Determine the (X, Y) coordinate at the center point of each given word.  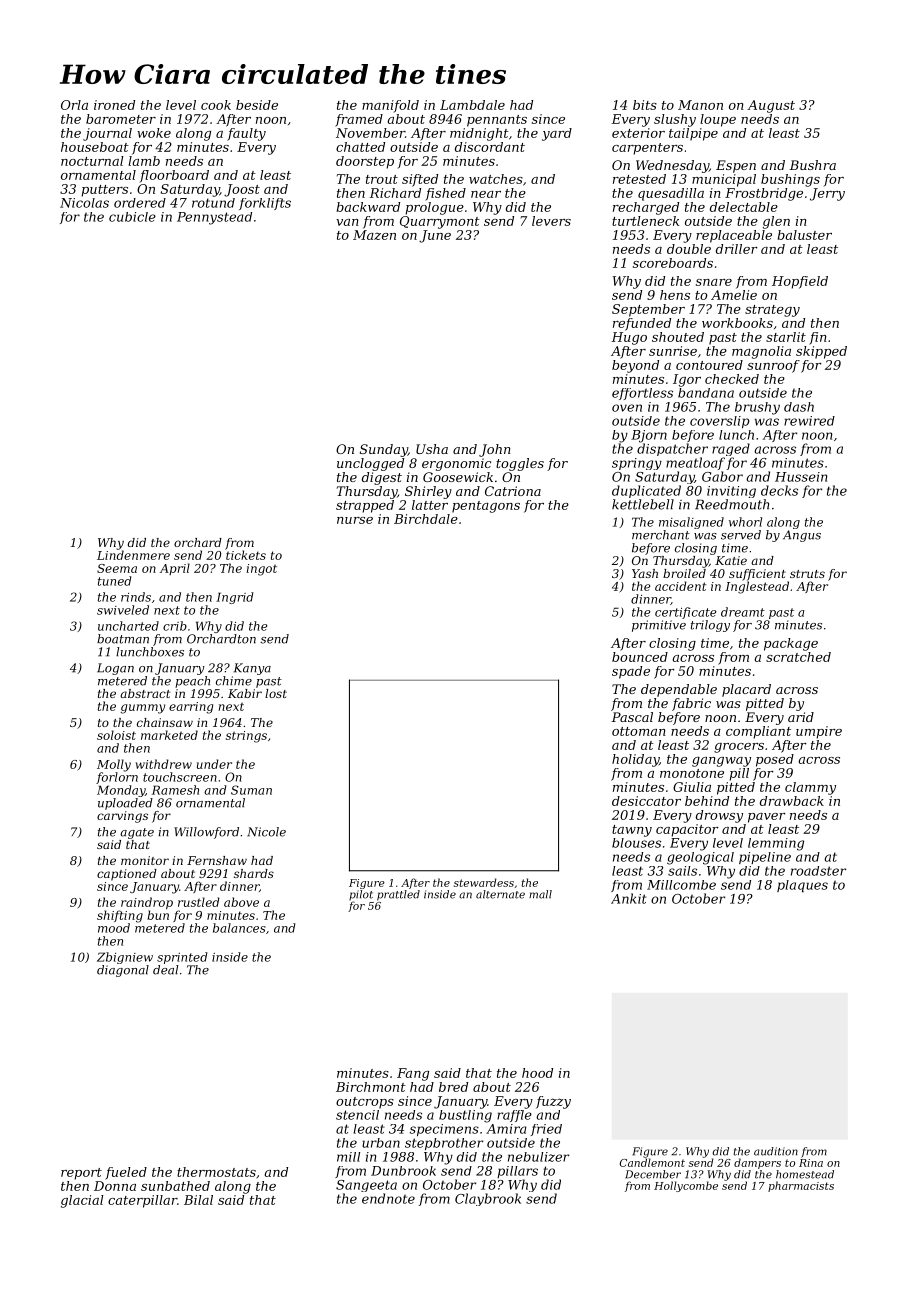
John (495, 450)
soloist (116, 735)
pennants (497, 121)
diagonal (123, 971)
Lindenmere (133, 555)
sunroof (773, 366)
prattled (398, 895)
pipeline (765, 858)
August (771, 106)
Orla (74, 105)
